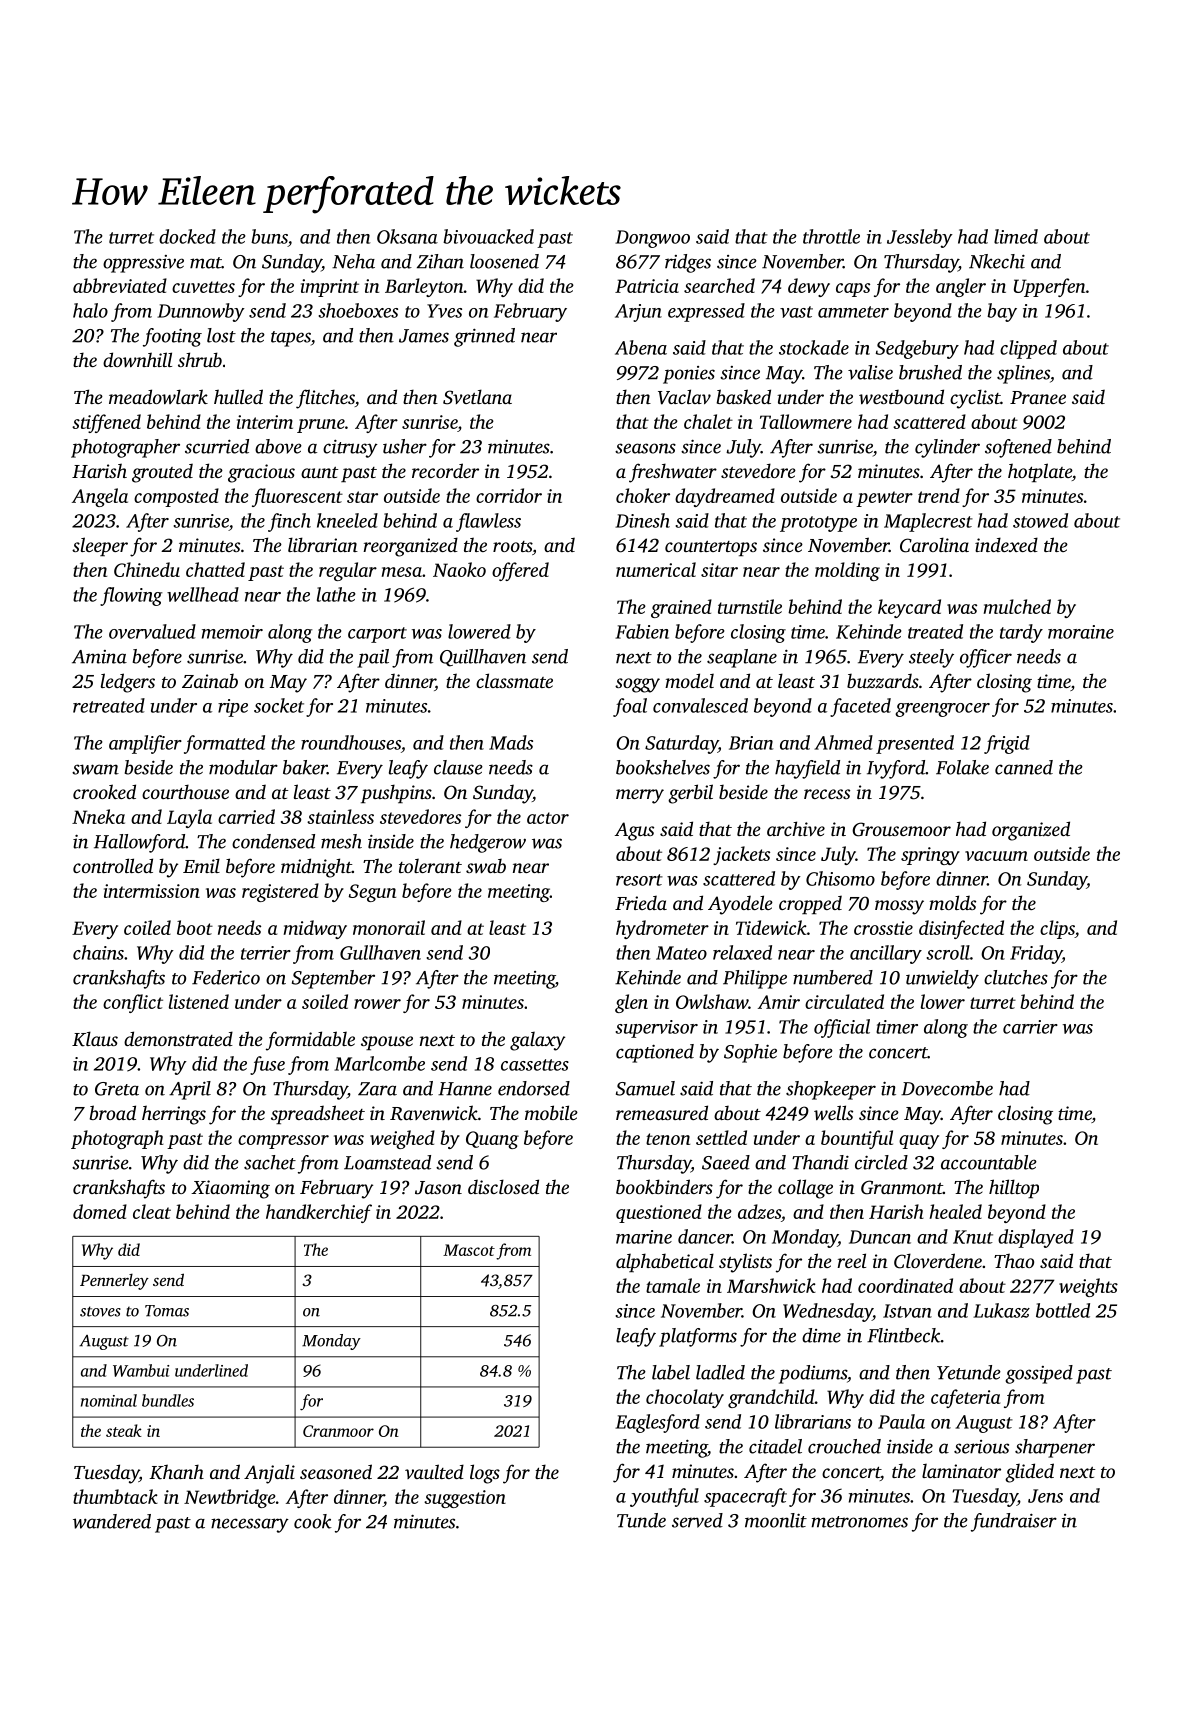 This document has height=1729, width=1194. I want to click on Jessleby, so click(920, 238).
